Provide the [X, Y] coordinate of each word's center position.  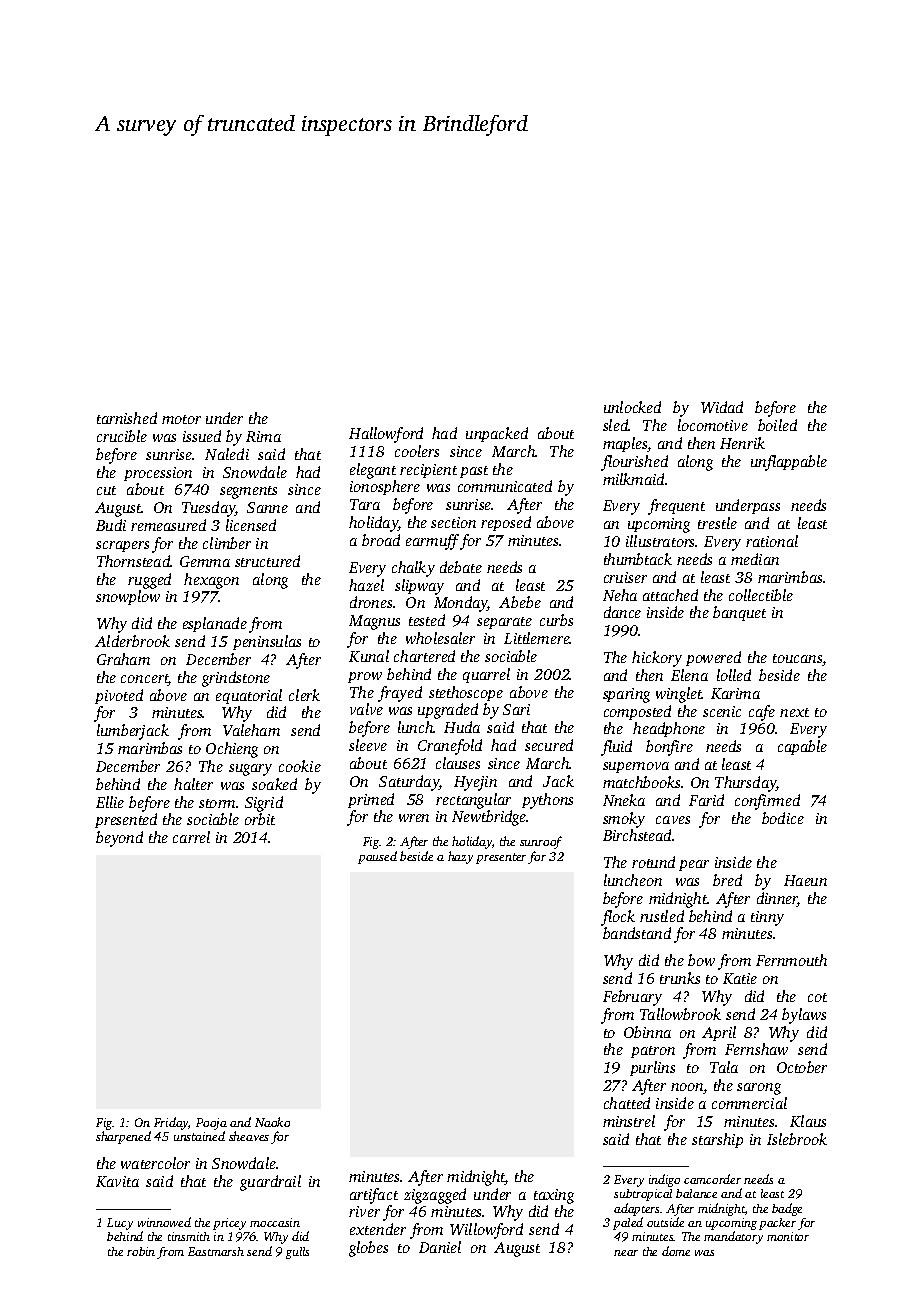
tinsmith [189, 1236]
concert [145, 680]
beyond [119, 839]
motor [181, 419]
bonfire [669, 748]
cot [817, 997]
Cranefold [450, 747]
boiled [777, 425]
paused [377, 857]
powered [713, 658]
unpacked [497, 434]
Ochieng [232, 750]
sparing [626, 695]
